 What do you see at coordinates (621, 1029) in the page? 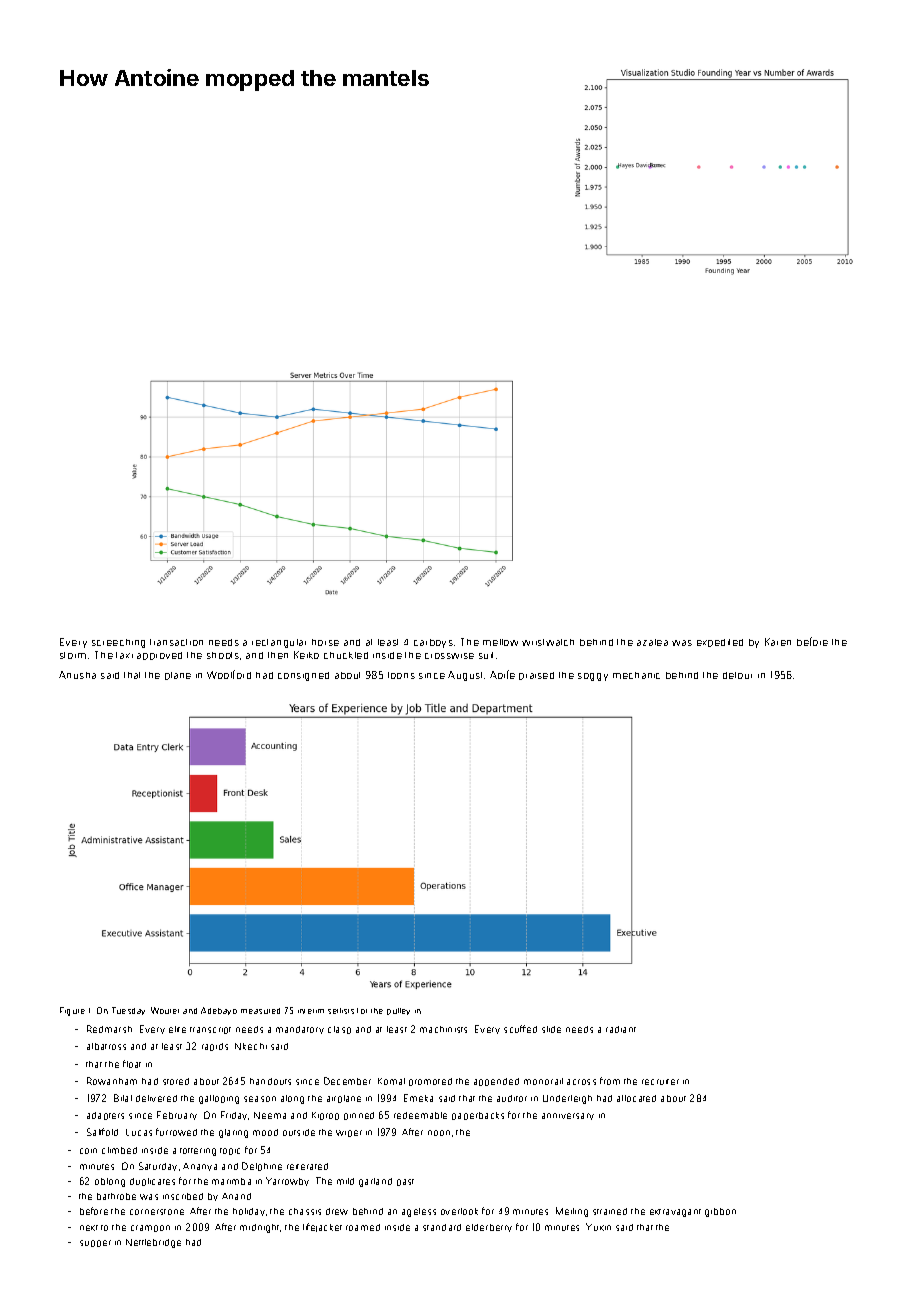
I see `radiant` at bounding box center [621, 1029].
